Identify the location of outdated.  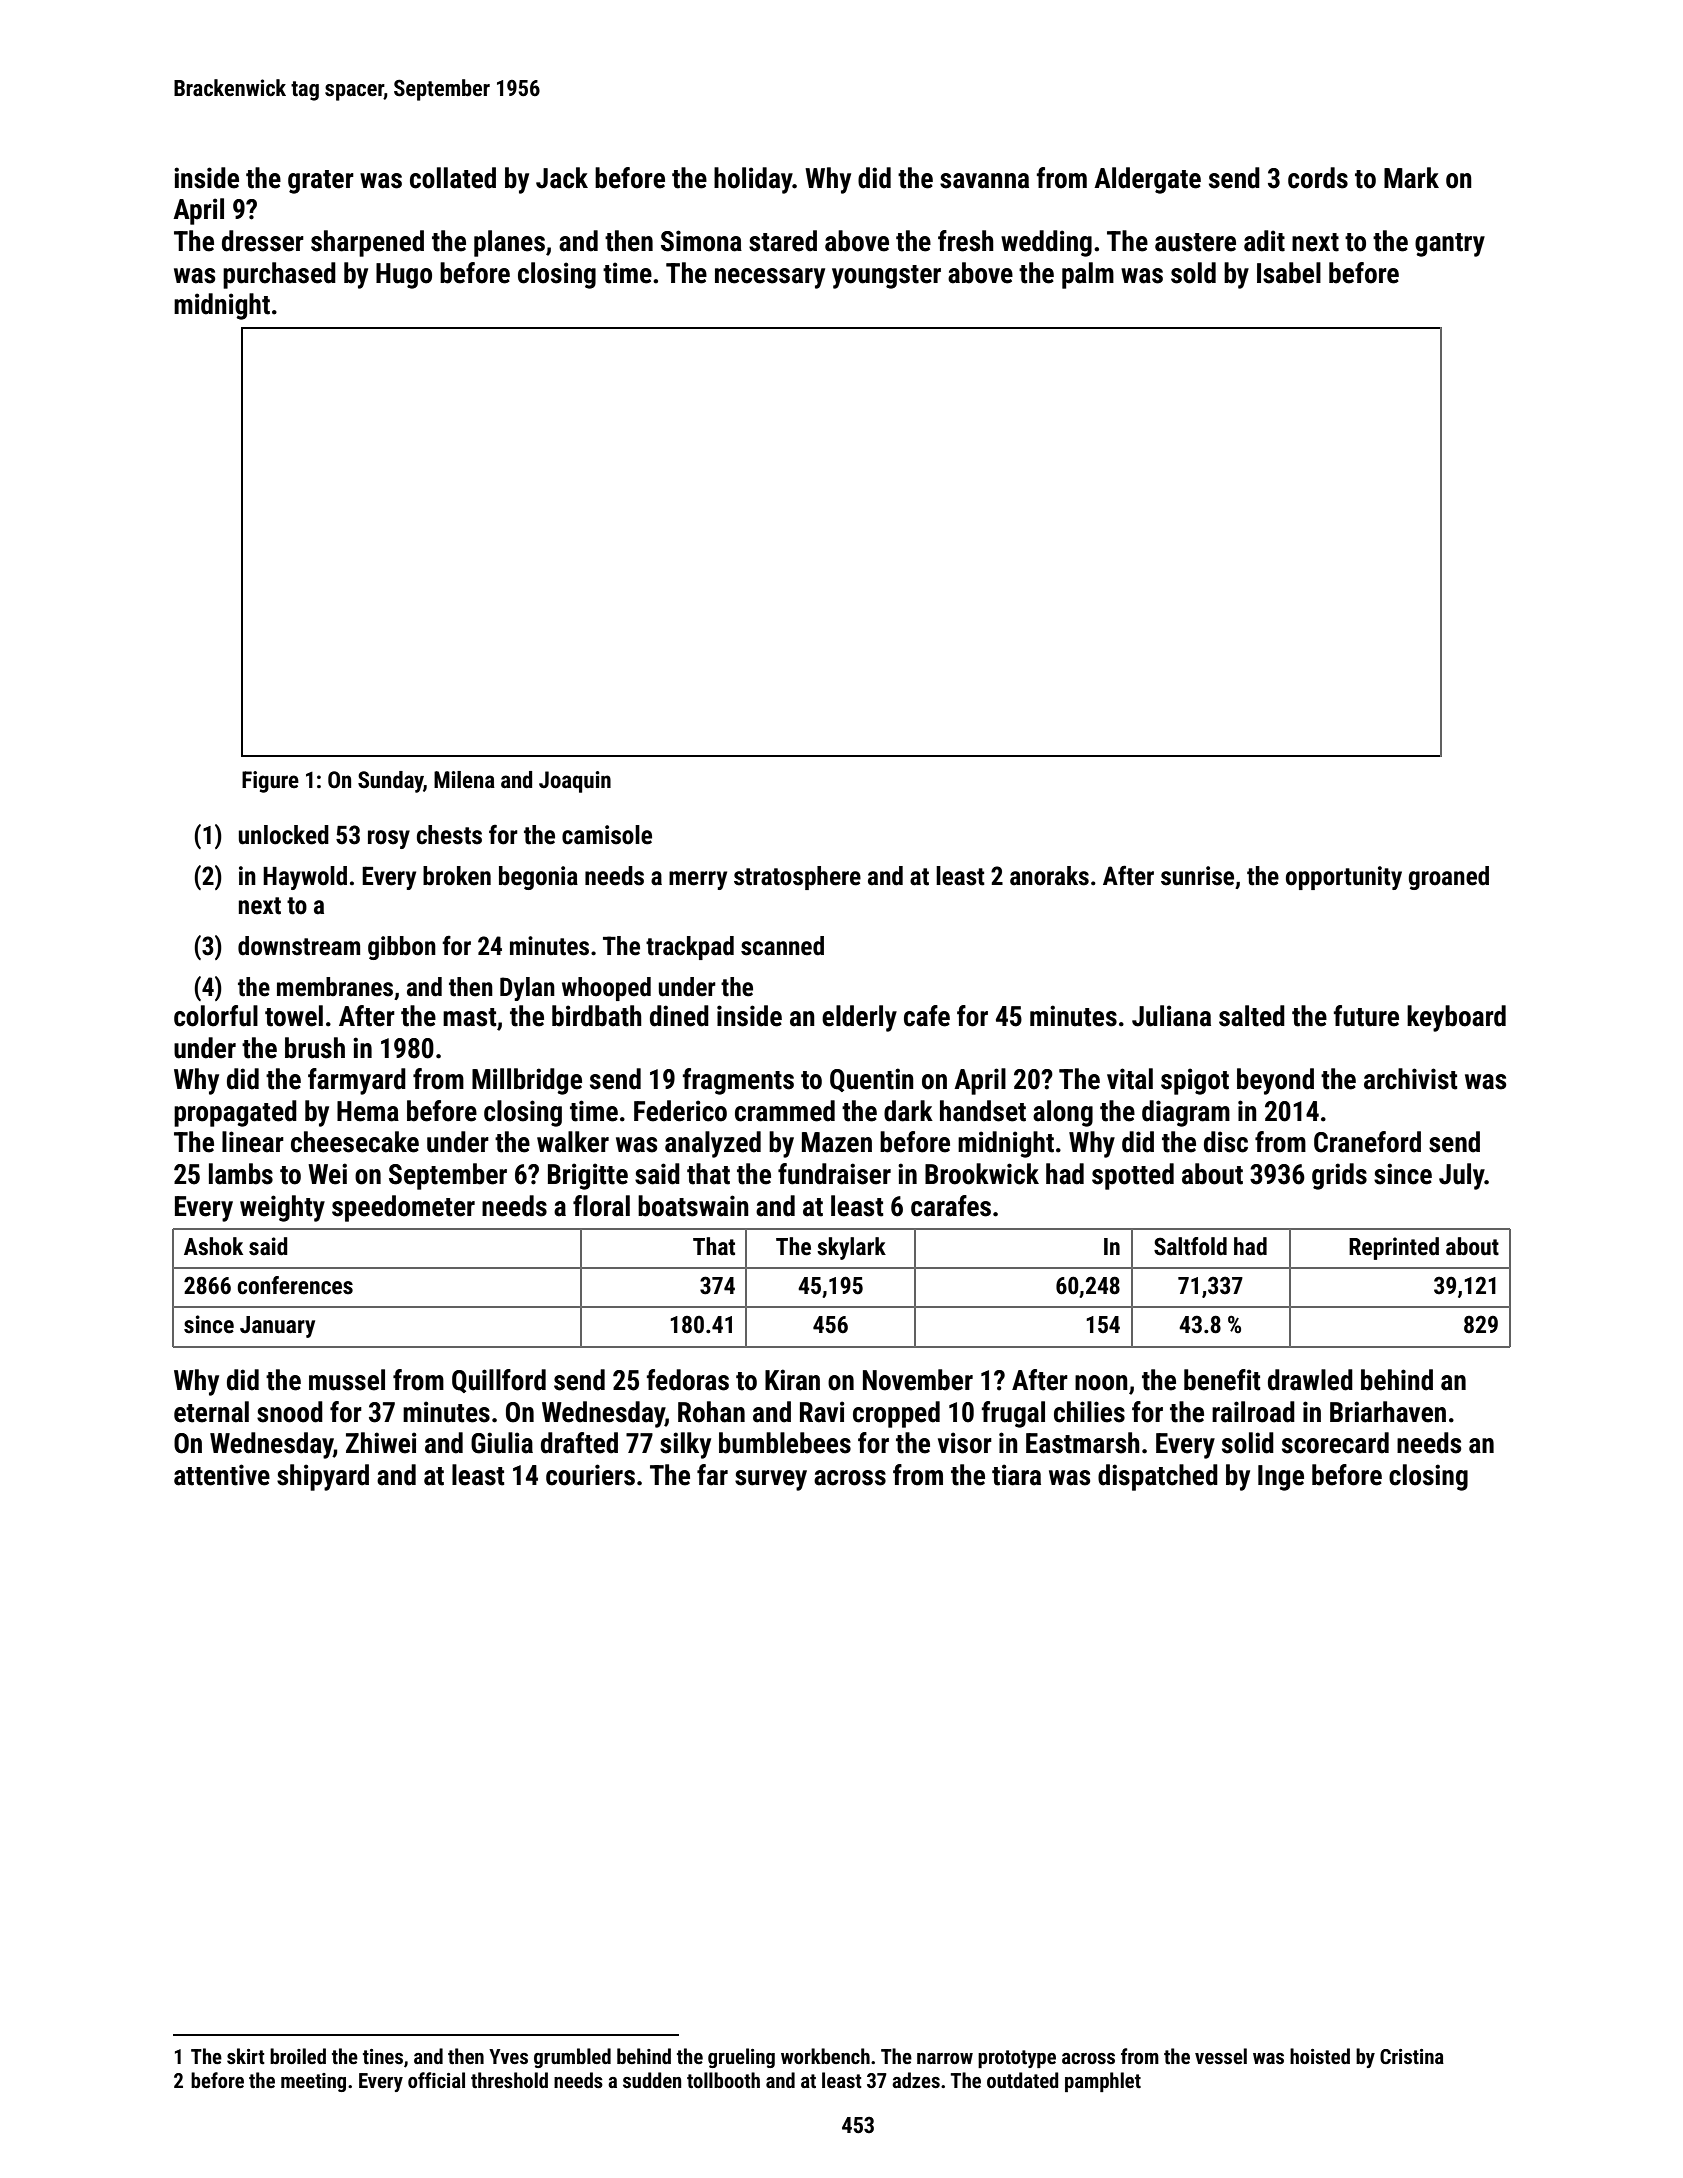
(1022, 2080).
